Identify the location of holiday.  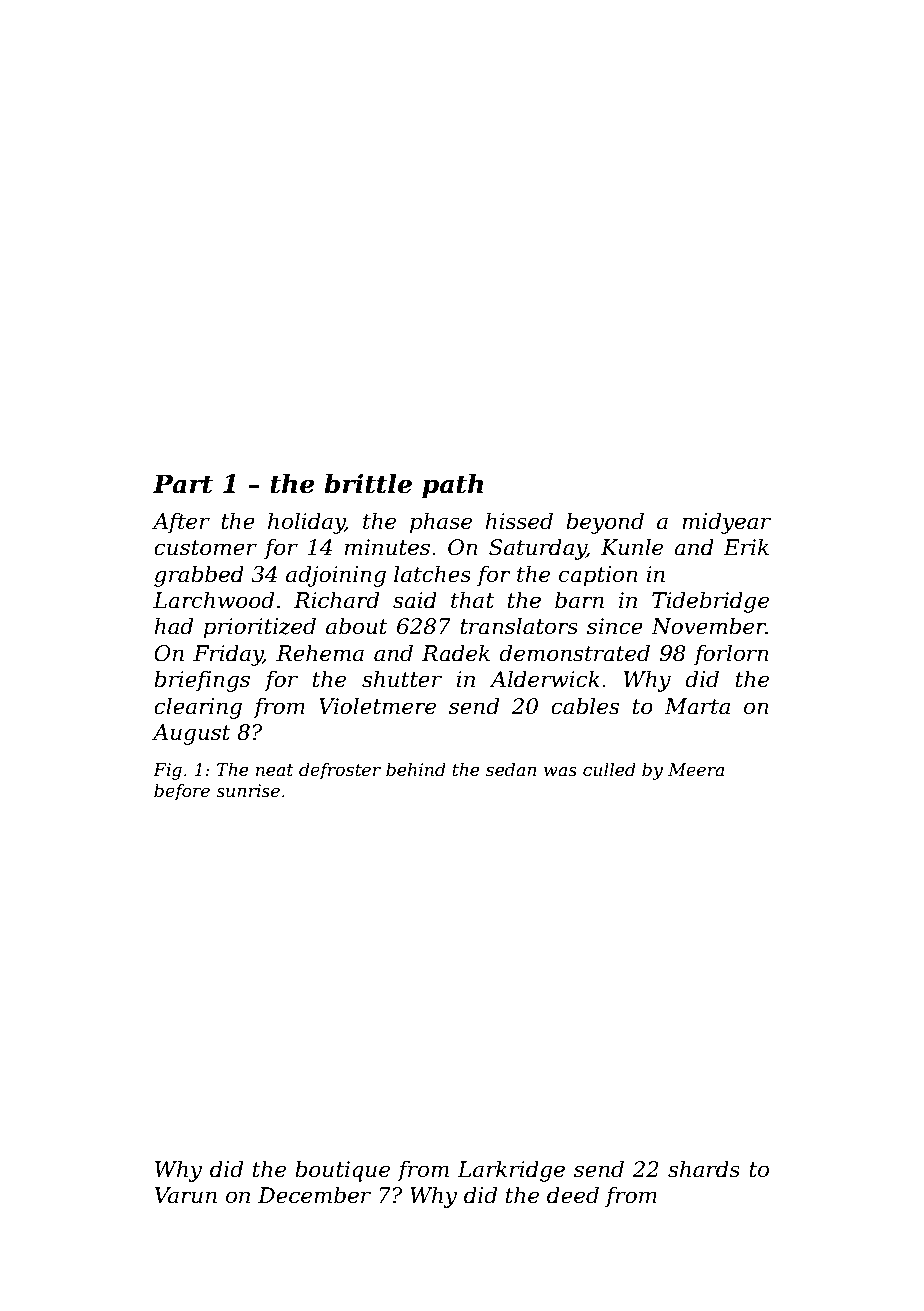
(306, 523).
